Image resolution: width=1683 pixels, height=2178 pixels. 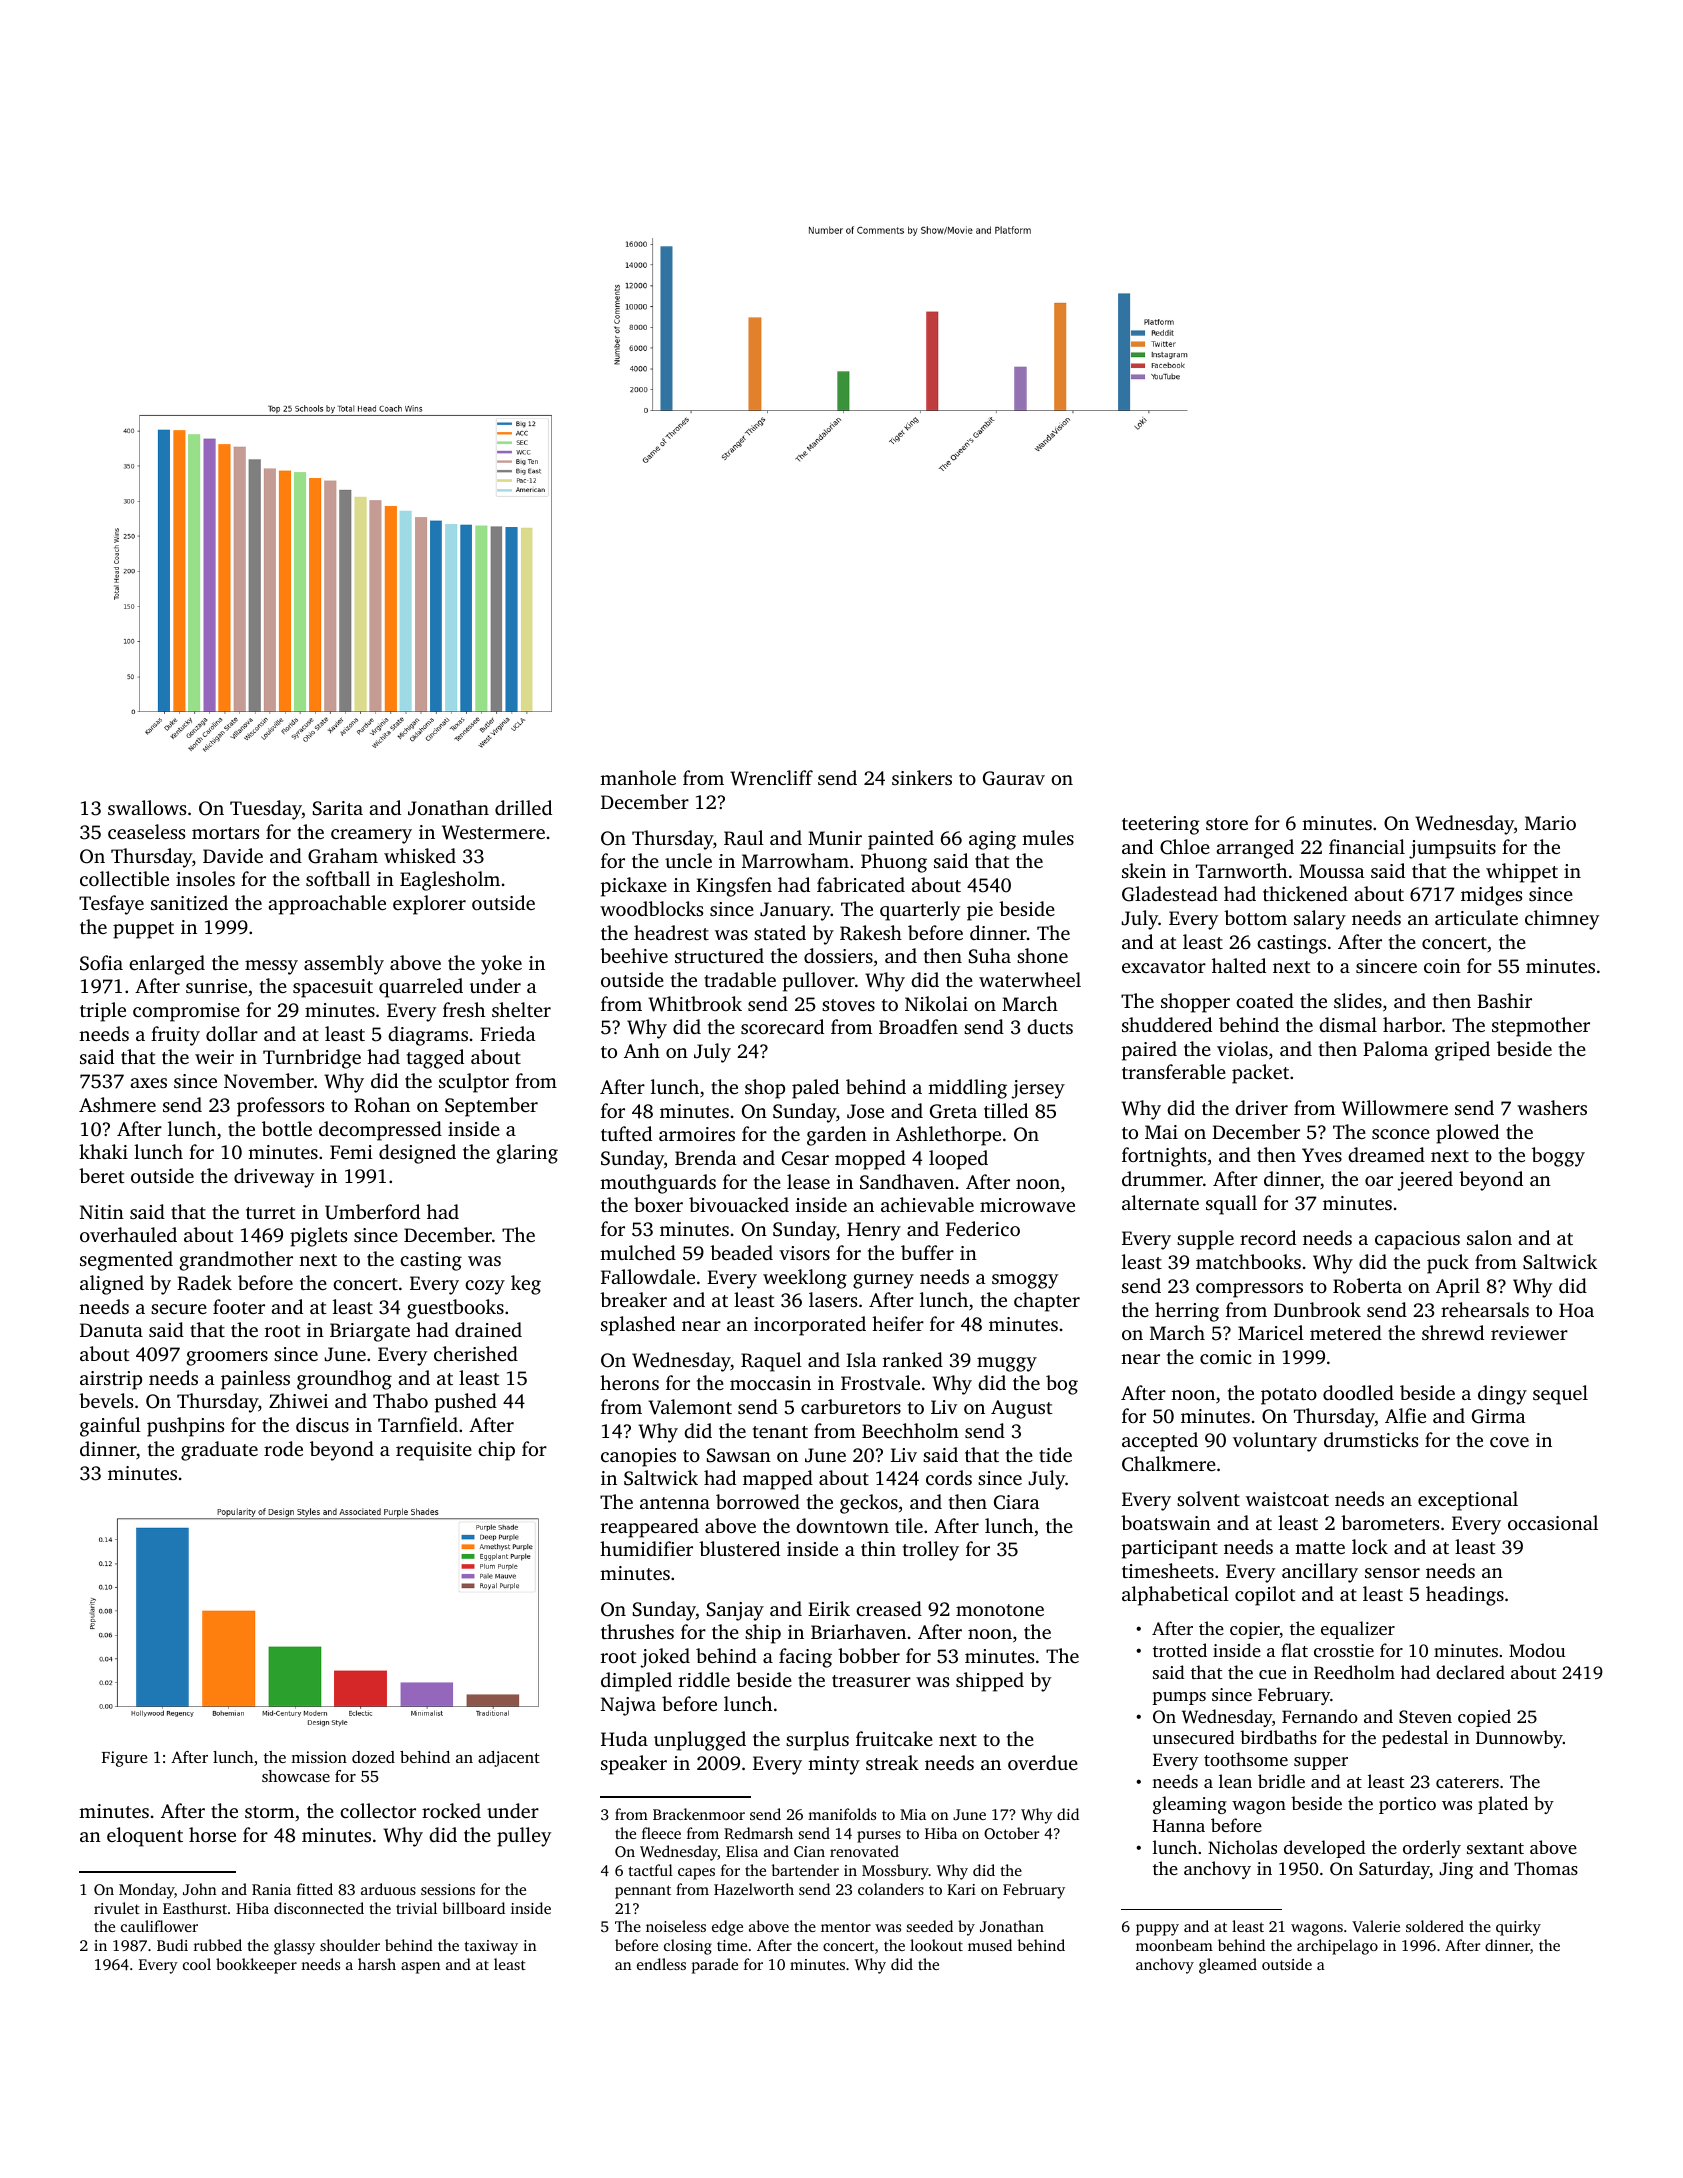 What do you see at coordinates (1248, 1261) in the document?
I see `matchbooks` at bounding box center [1248, 1261].
